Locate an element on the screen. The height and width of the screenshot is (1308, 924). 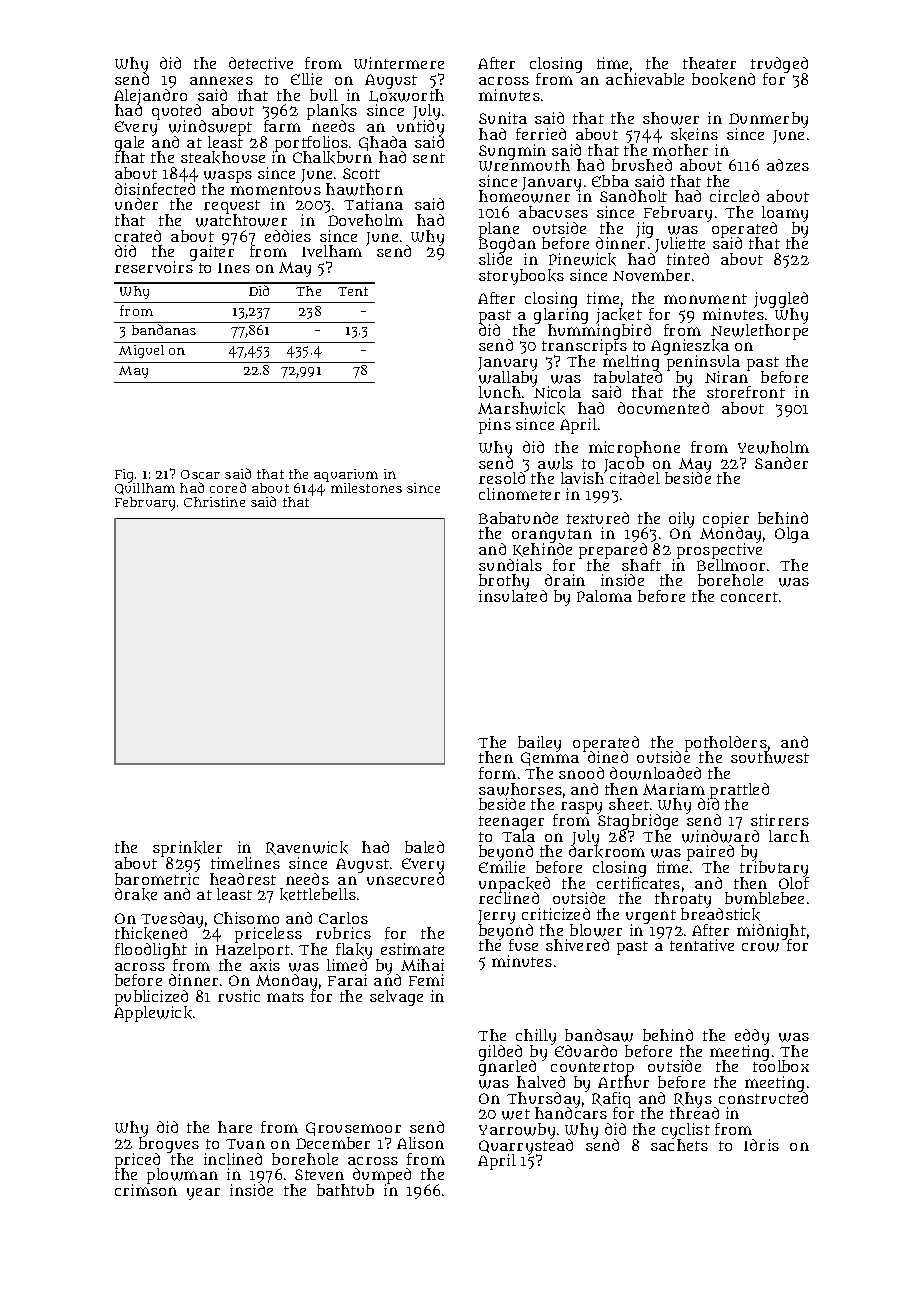
Yewholm is located at coordinates (773, 447).
